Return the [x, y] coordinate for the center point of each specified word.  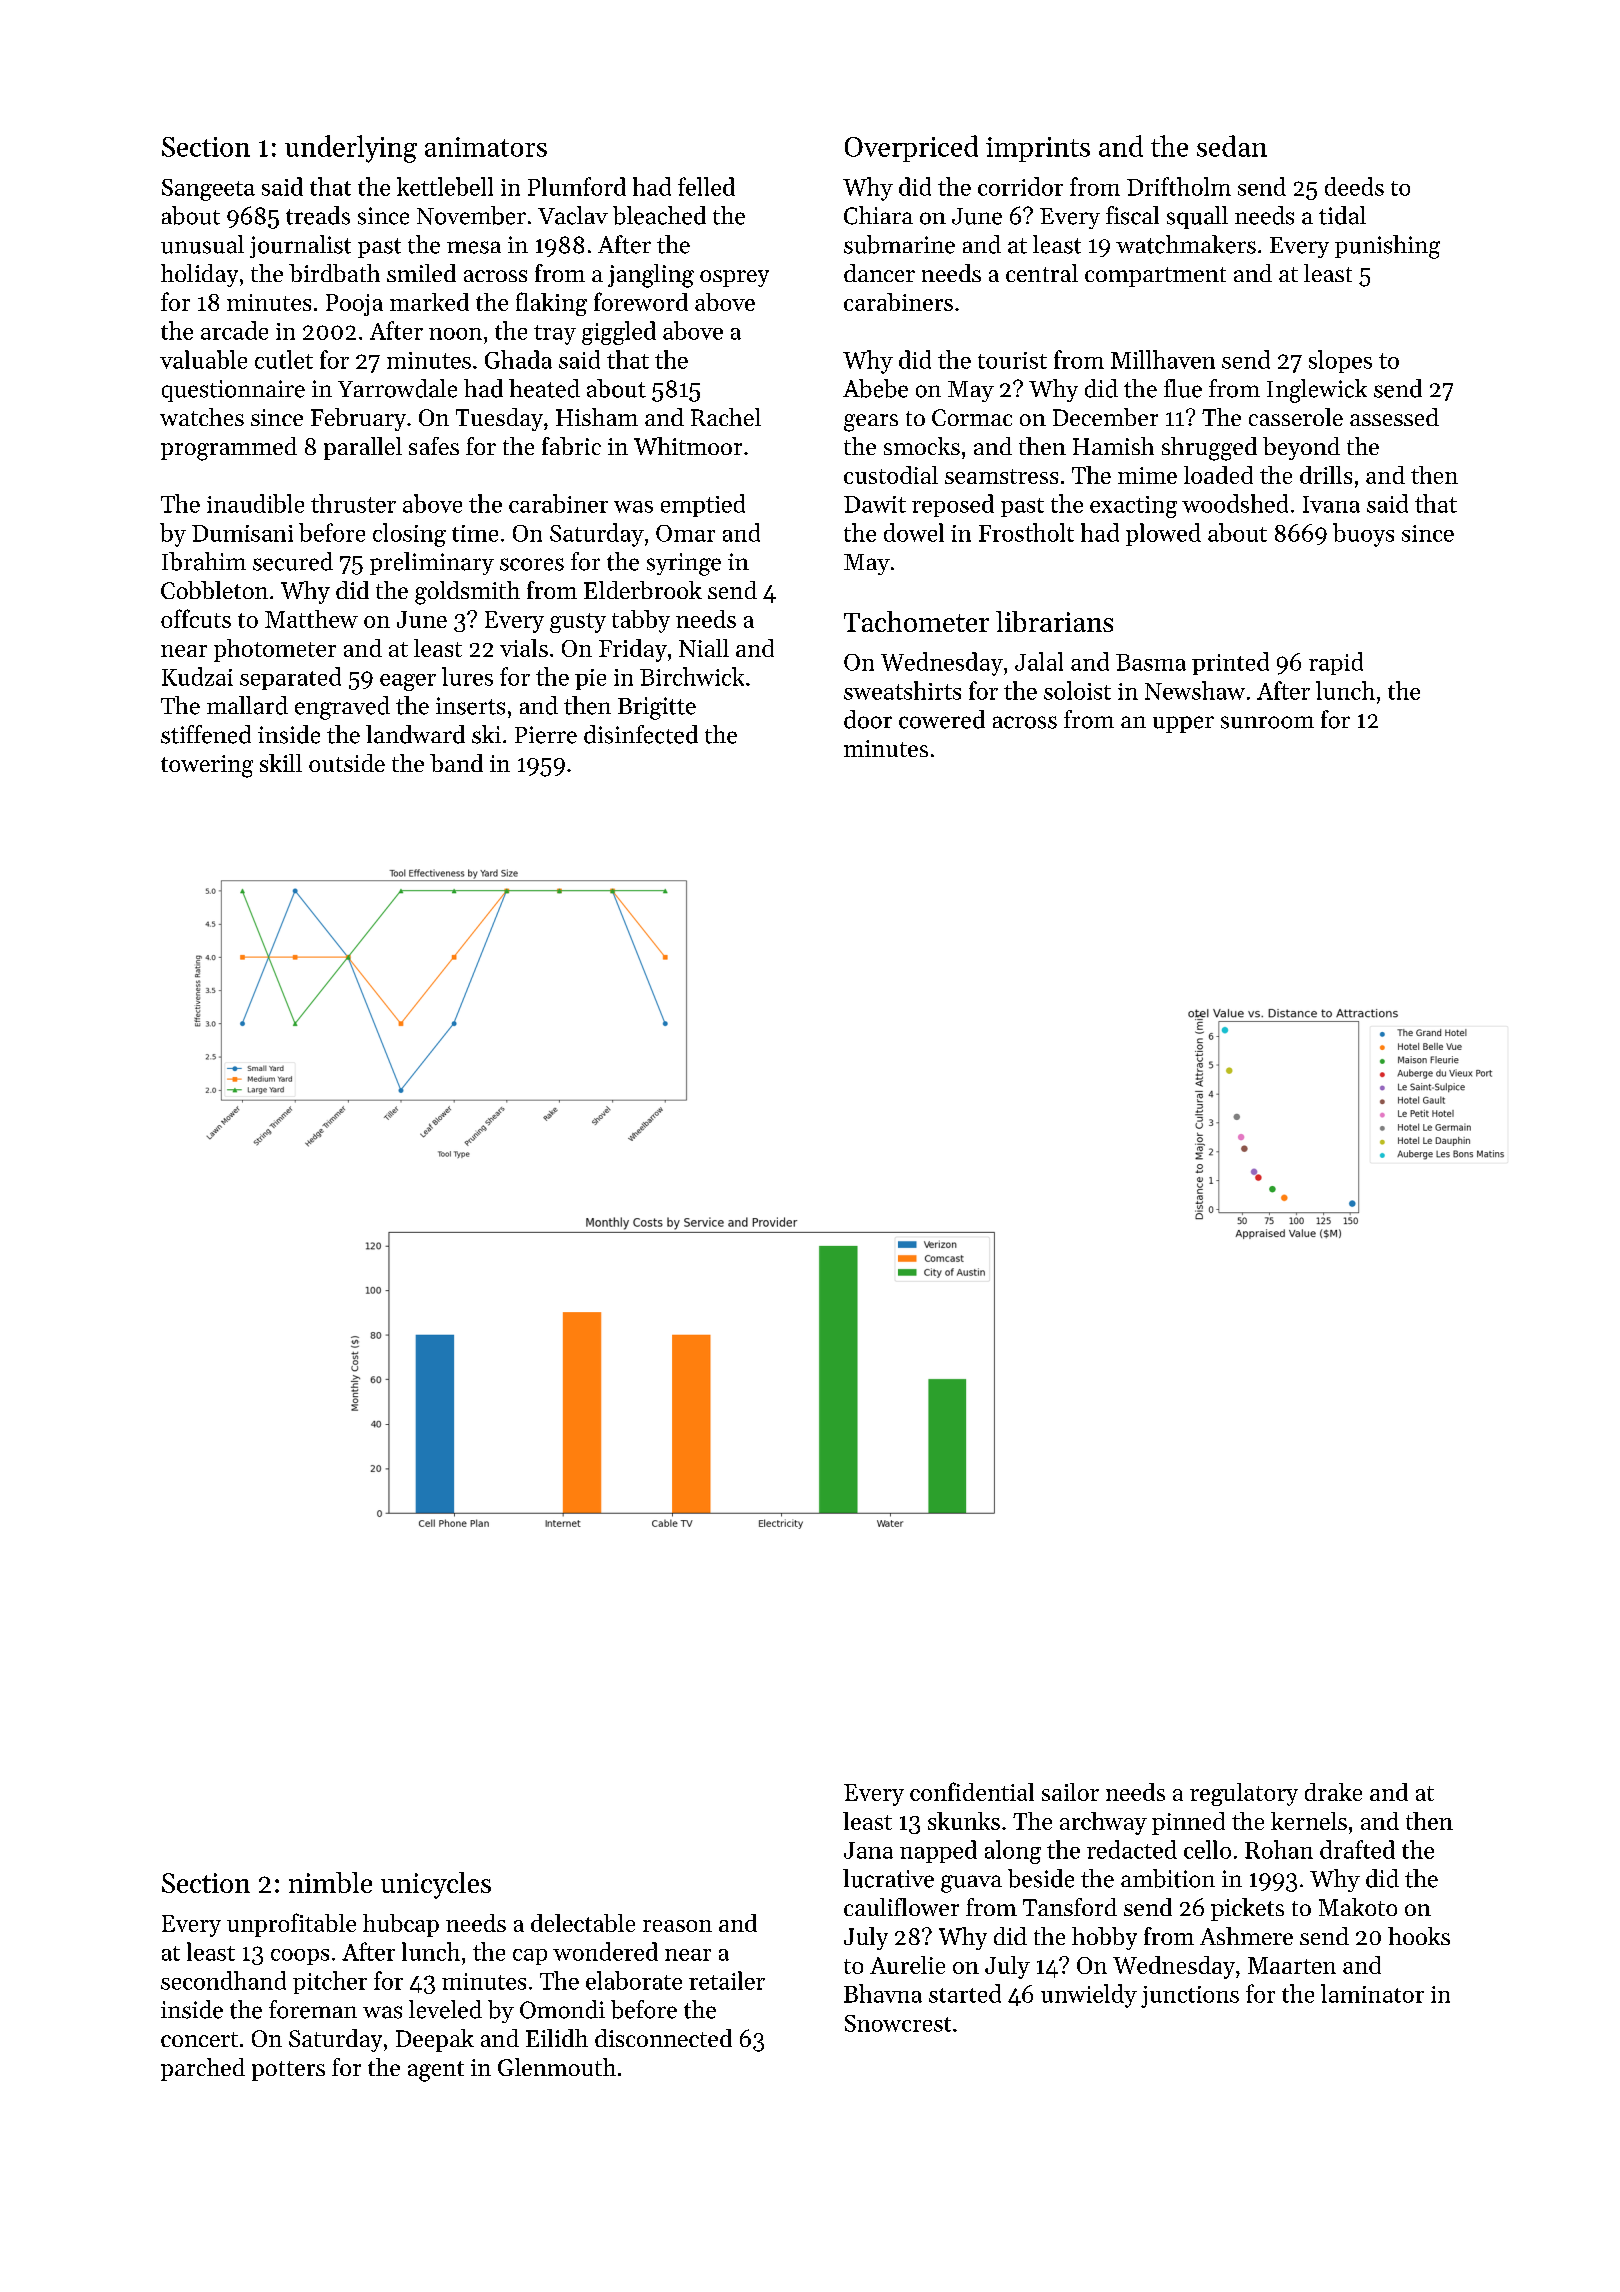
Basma [1151, 662]
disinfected [641, 734]
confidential [972, 1791]
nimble [330, 1882]
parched [203, 2069]
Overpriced [911, 148]
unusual [202, 244]
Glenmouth [557, 2067]
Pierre [546, 735]
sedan [1232, 146]
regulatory [1244, 1794]
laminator [1372, 1993]
